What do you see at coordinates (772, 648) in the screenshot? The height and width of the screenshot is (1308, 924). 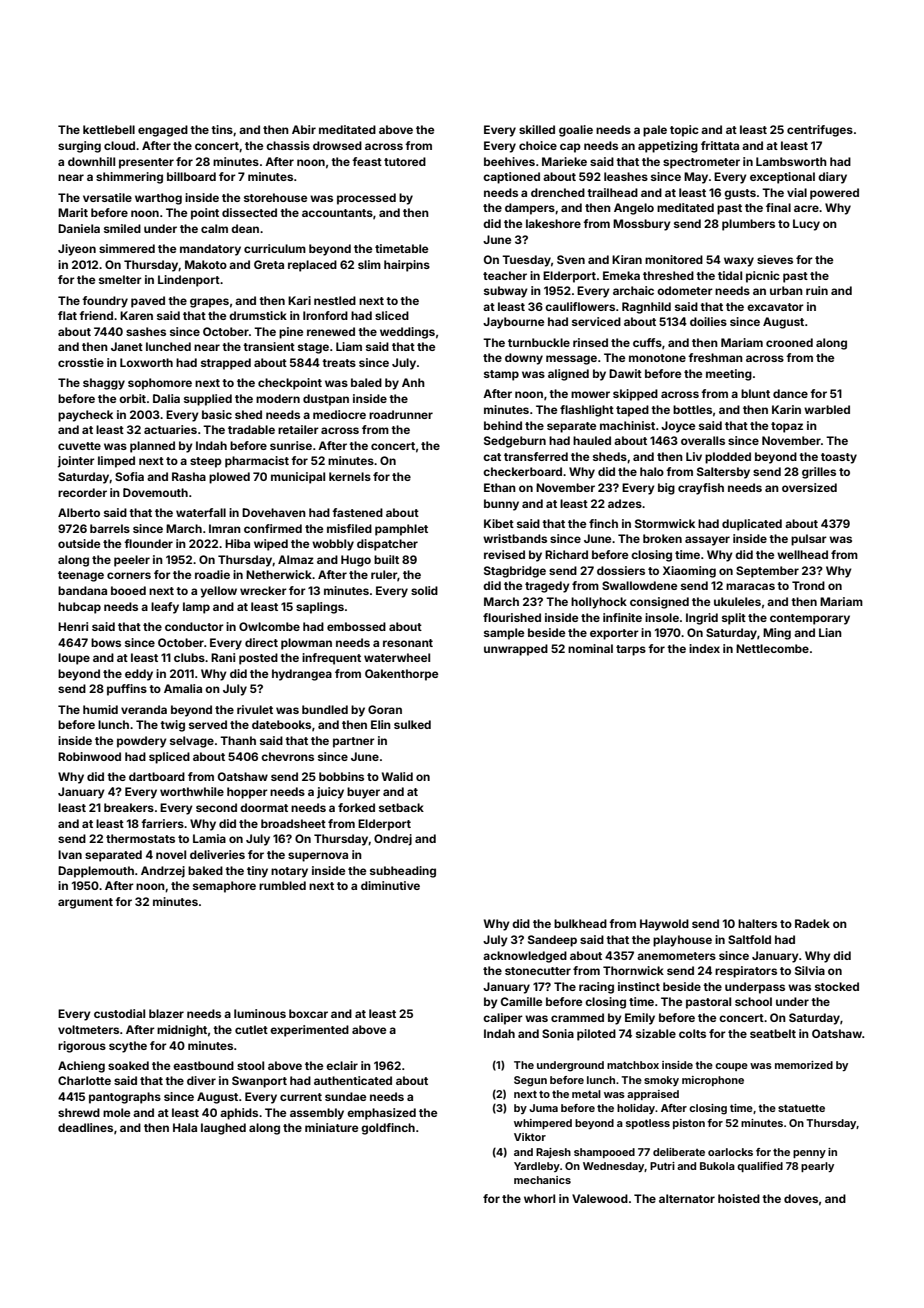 I see `Nettlecombe` at bounding box center [772, 648].
